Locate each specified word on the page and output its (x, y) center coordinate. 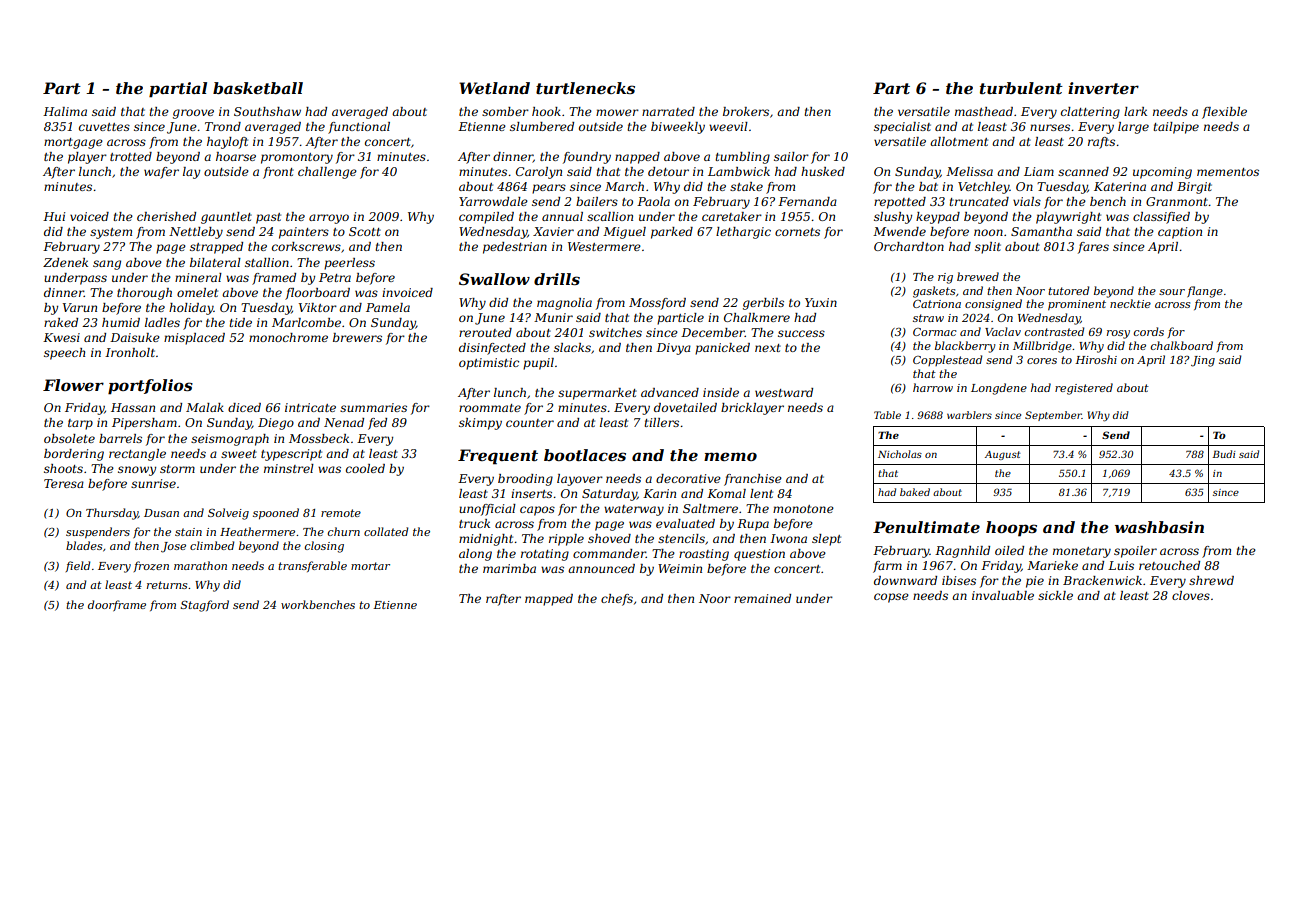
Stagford (204, 606)
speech (64, 354)
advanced (670, 392)
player (87, 158)
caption (1180, 233)
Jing (1203, 361)
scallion (610, 216)
